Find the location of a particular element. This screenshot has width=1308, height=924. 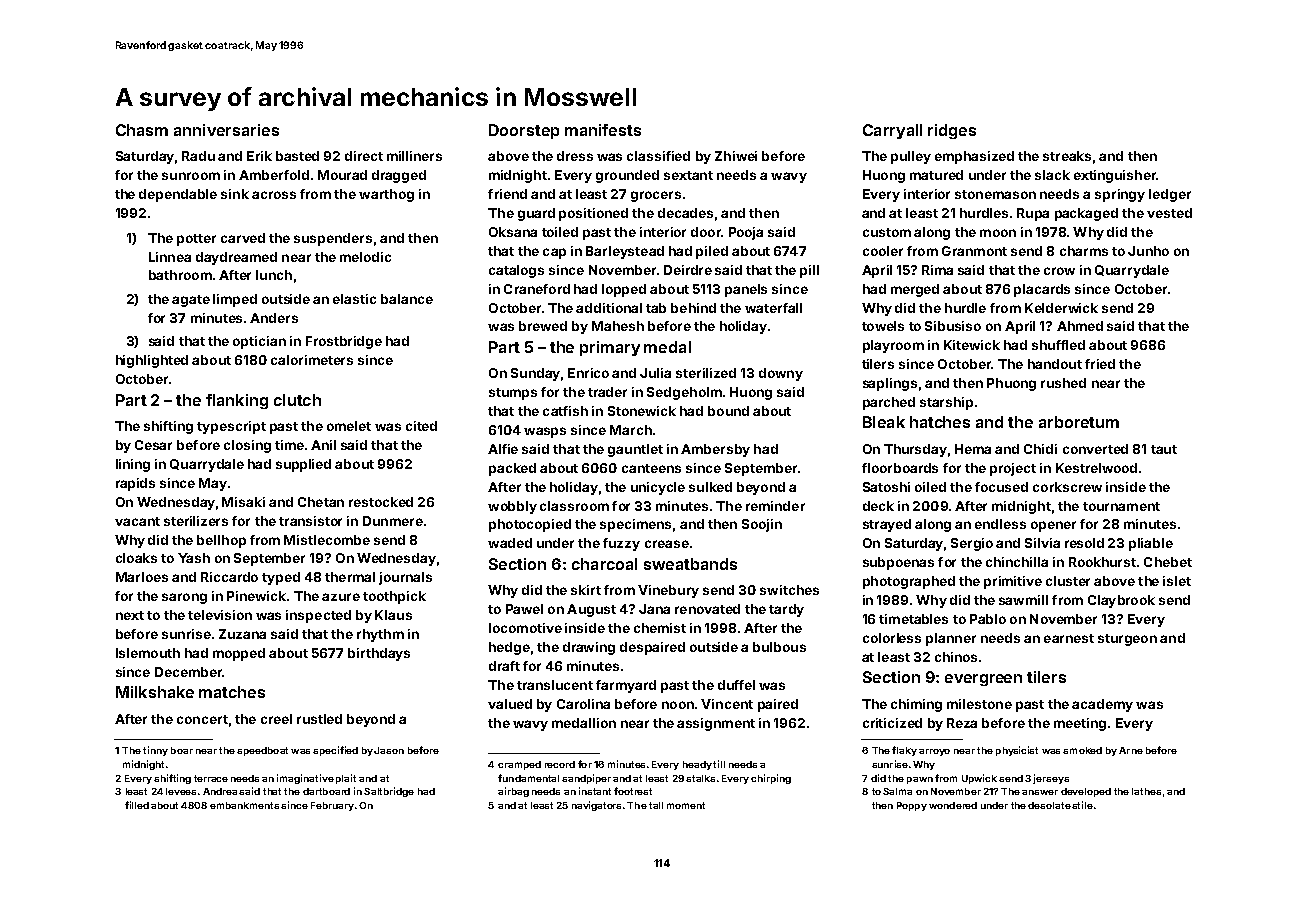

lunch is located at coordinates (274, 275).
